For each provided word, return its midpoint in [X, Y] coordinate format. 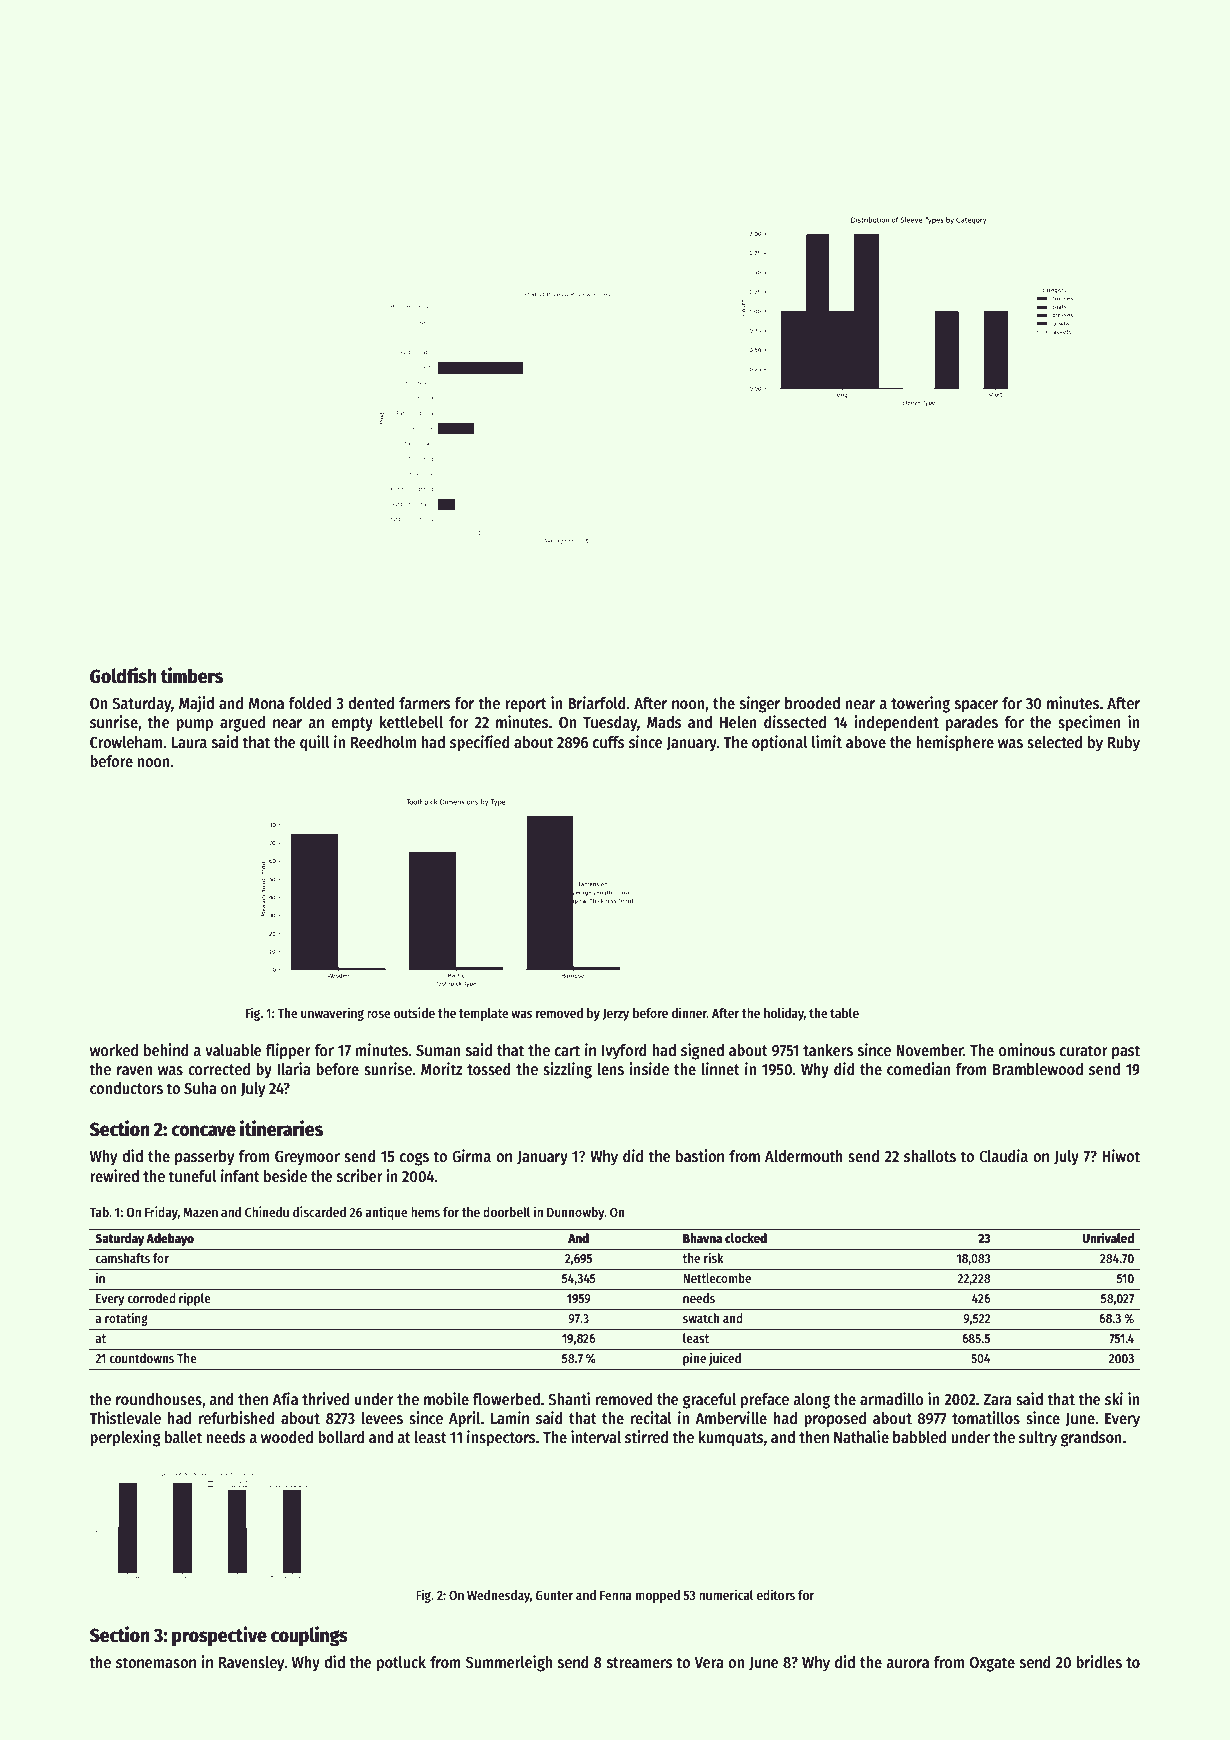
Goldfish [123, 675]
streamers [640, 1663]
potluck [401, 1664]
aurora [907, 1663]
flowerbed [506, 1399]
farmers [425, 703]
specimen [1089, 723]
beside [285, 1176]
